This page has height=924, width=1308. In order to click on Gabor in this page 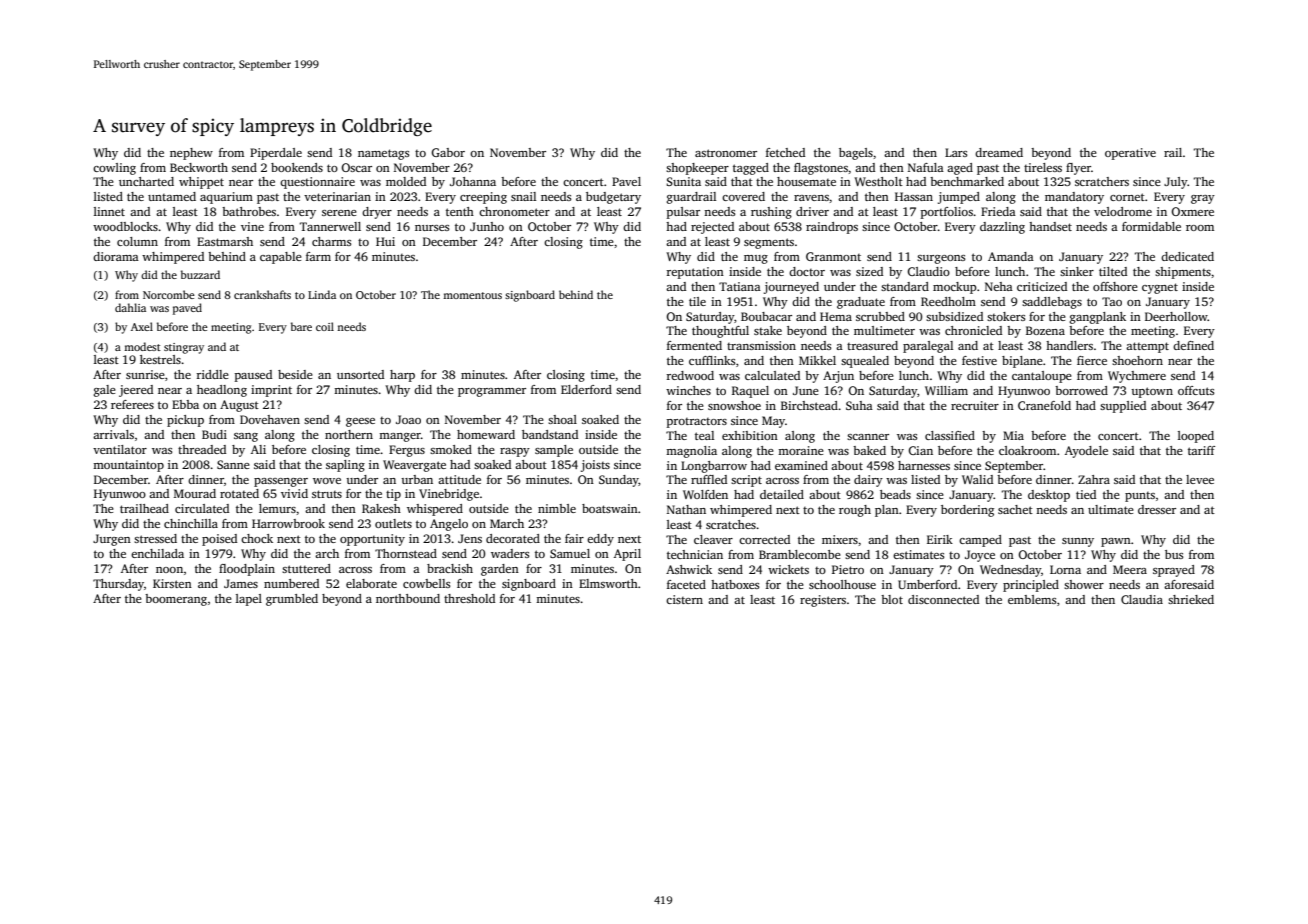, I will do `click(448, 152)`.
